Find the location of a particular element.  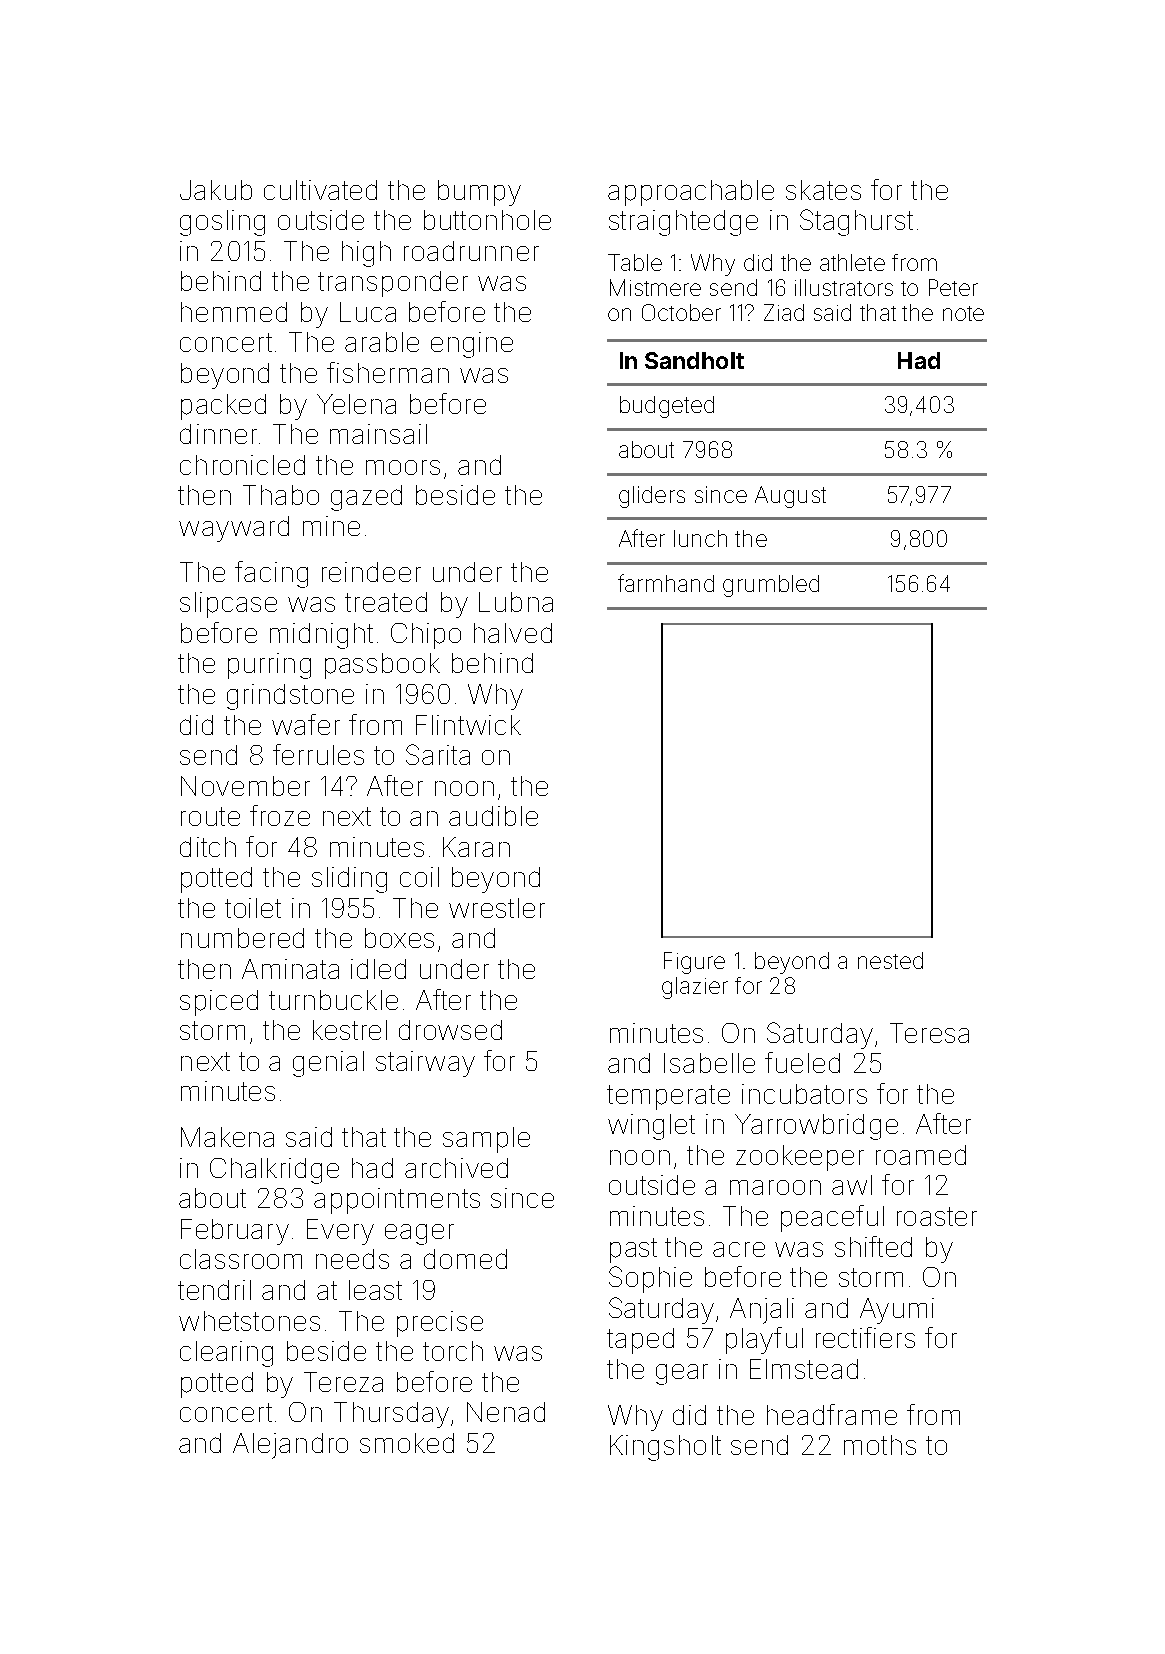

Sandholt is located at coordinates (694, 360).
